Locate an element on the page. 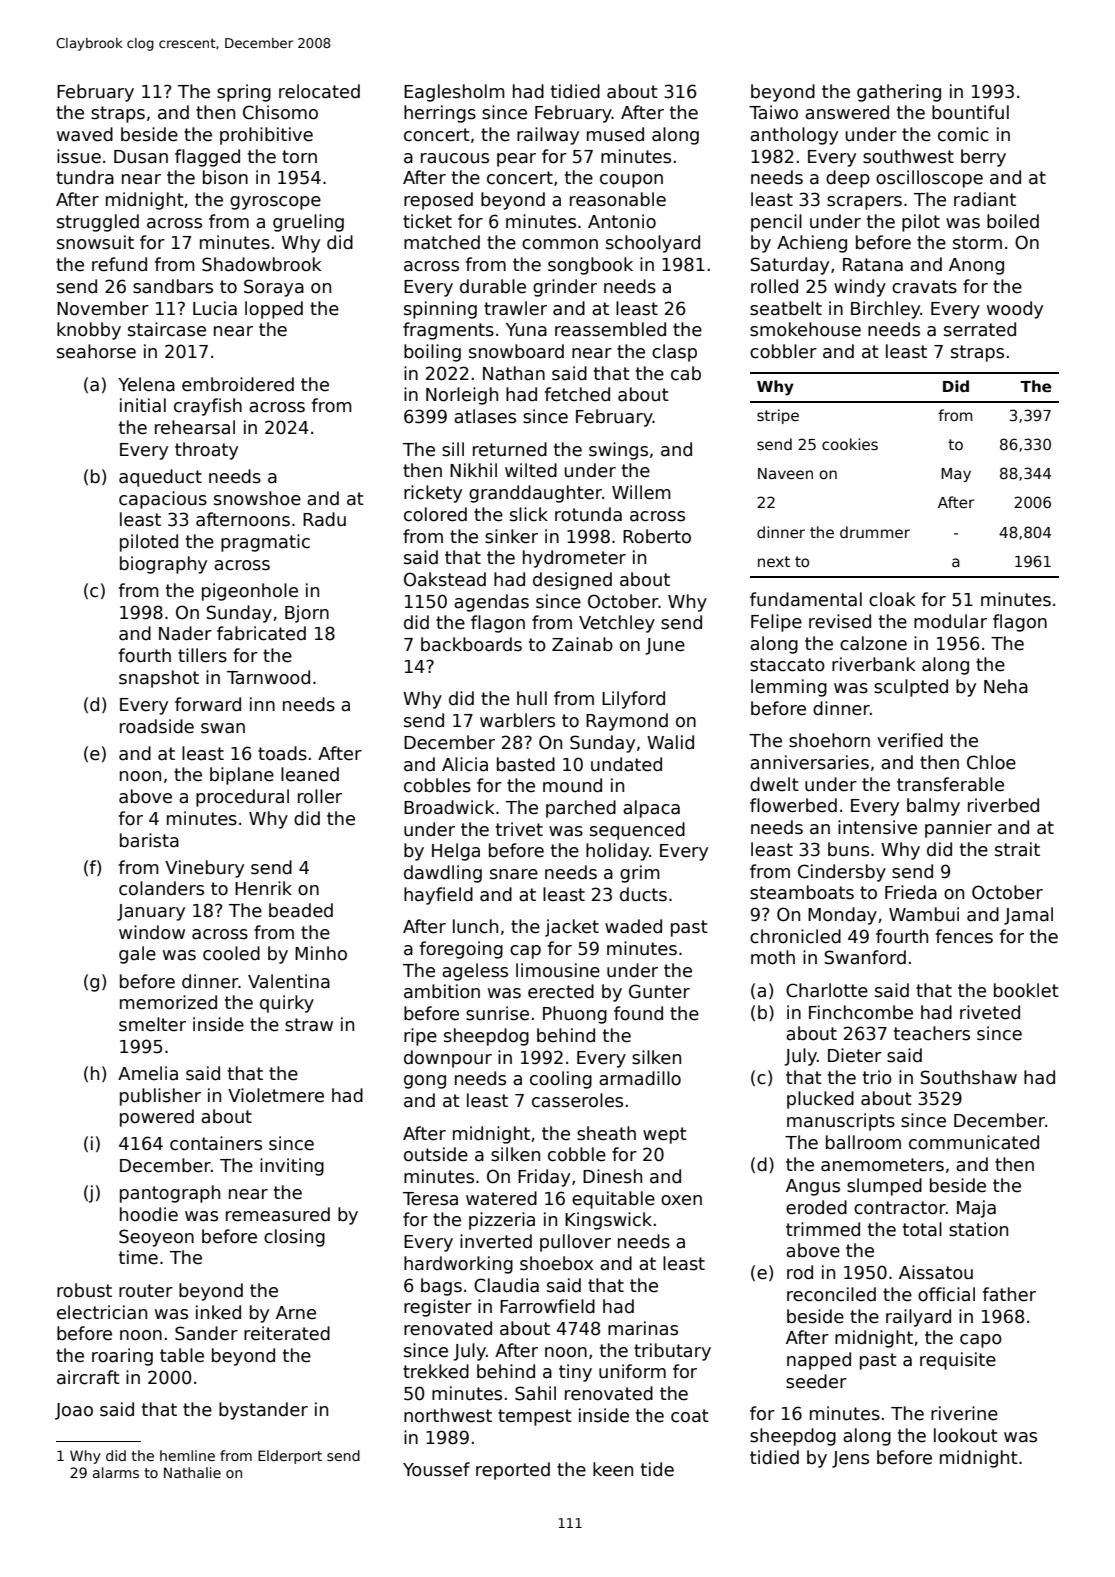 The height and width of the image is (1577, 1115). Nathalie is located at coordinates (192, 1472).
